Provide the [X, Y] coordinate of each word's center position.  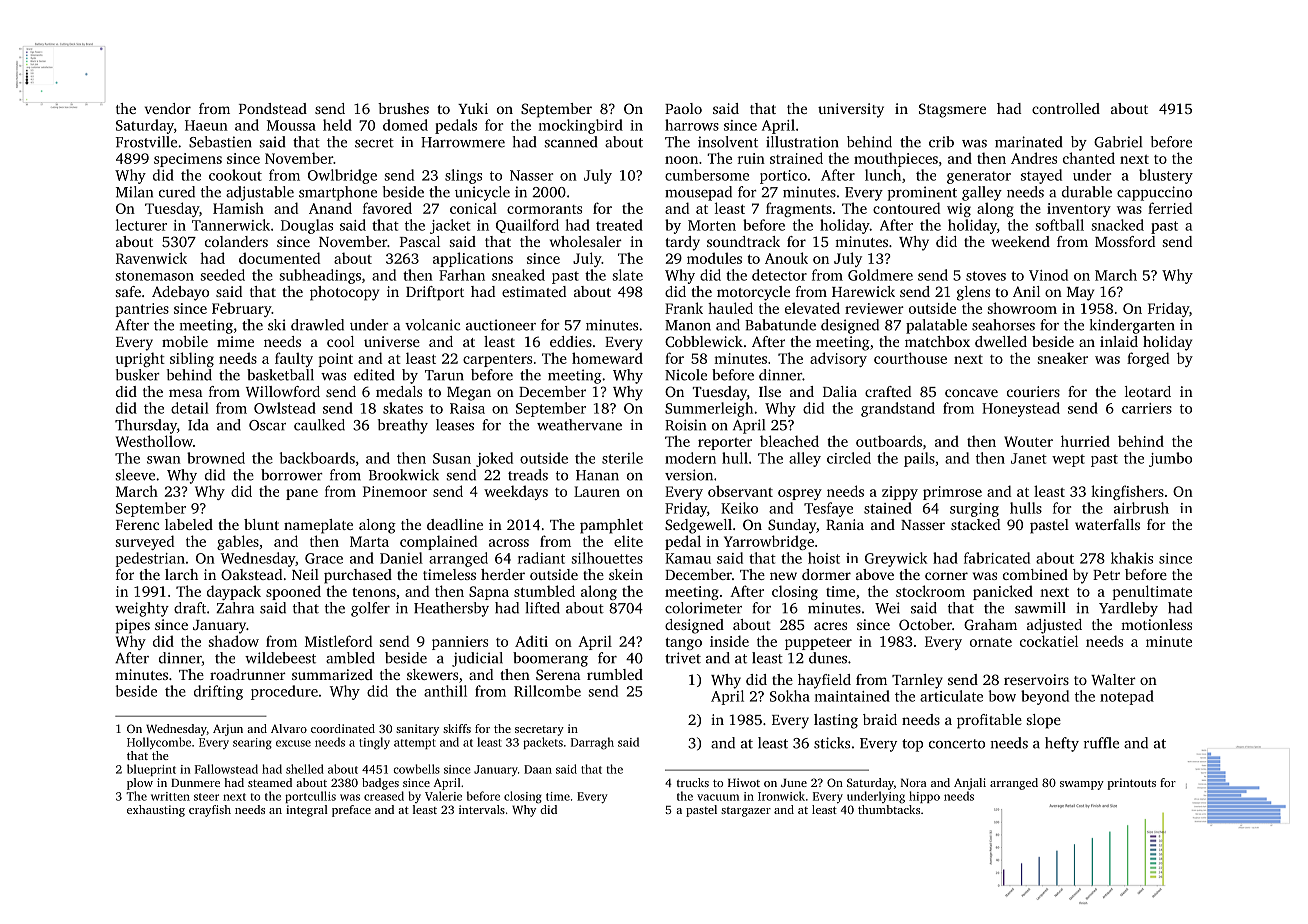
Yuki [473, 108]
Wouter [1028, 441]
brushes [403, 108]
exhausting [156, 811]
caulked [319, 425]
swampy [1082, 785]
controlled [1066, 108]
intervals [482, 809]
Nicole [686, 375]
